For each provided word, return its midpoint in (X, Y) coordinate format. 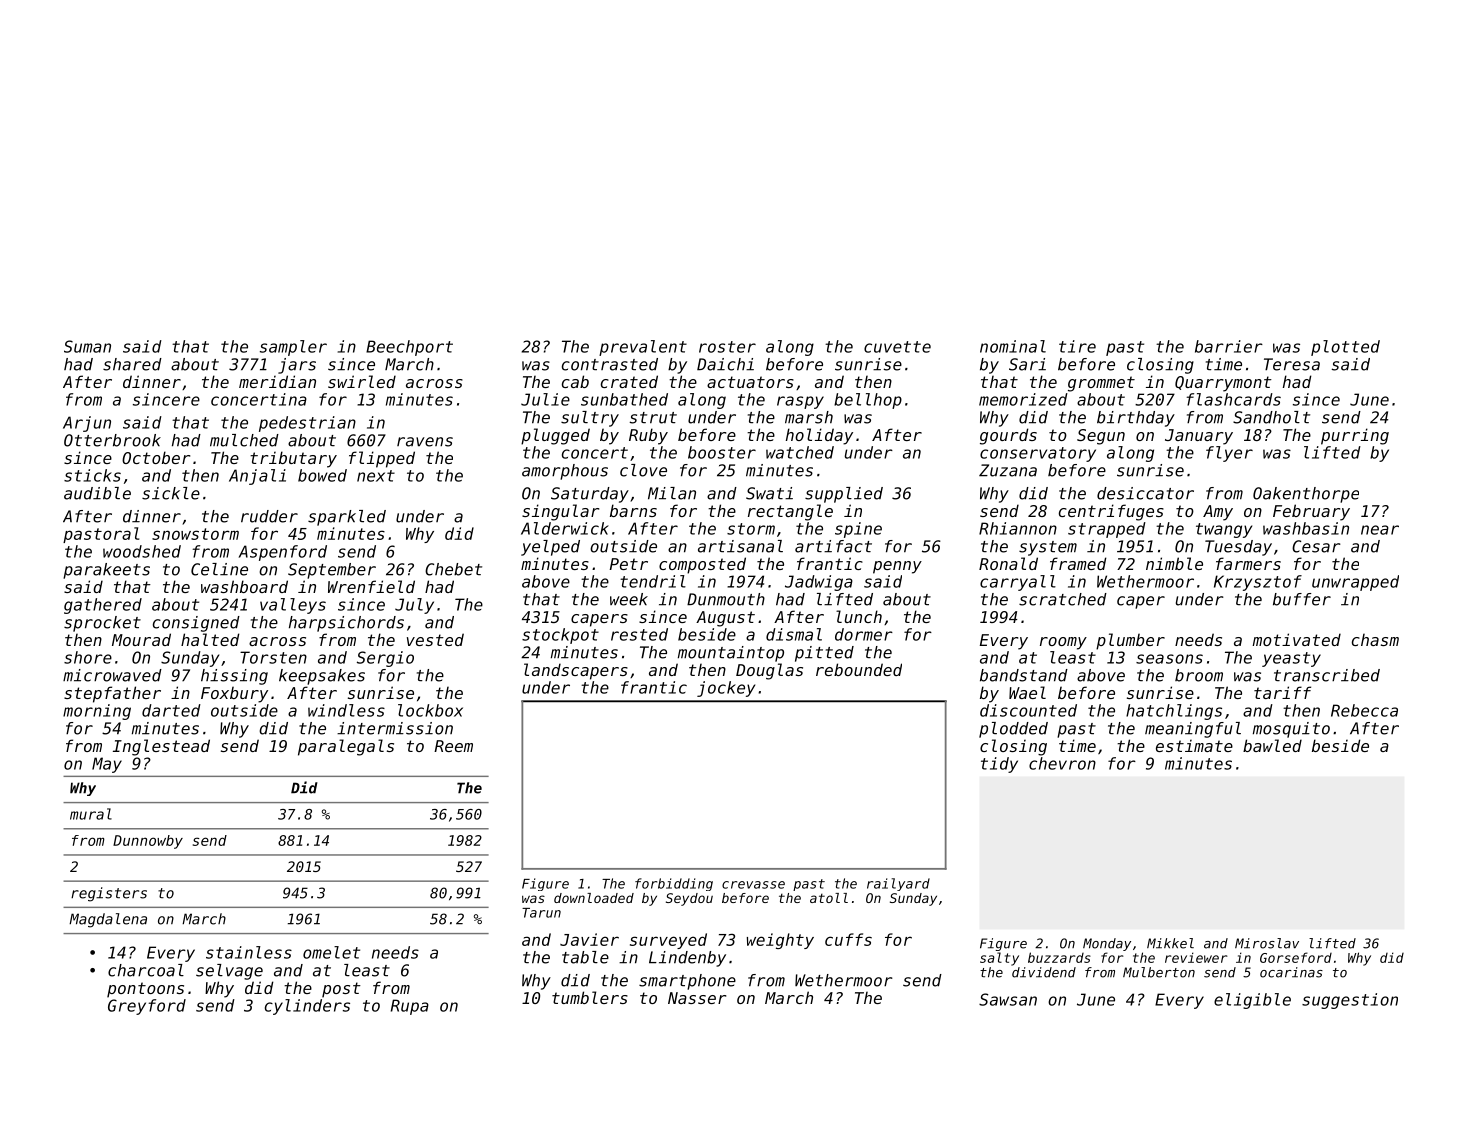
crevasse (753, 885)
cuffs (848, 939)
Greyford (147, 1007)
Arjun (87, 424)
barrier (1229, 346)
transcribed (1327, 675)
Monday (1107, 944)
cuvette (897, 347)
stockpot (560, 636)
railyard (898, 884)
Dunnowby (148, 842)
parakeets (106, 571)
